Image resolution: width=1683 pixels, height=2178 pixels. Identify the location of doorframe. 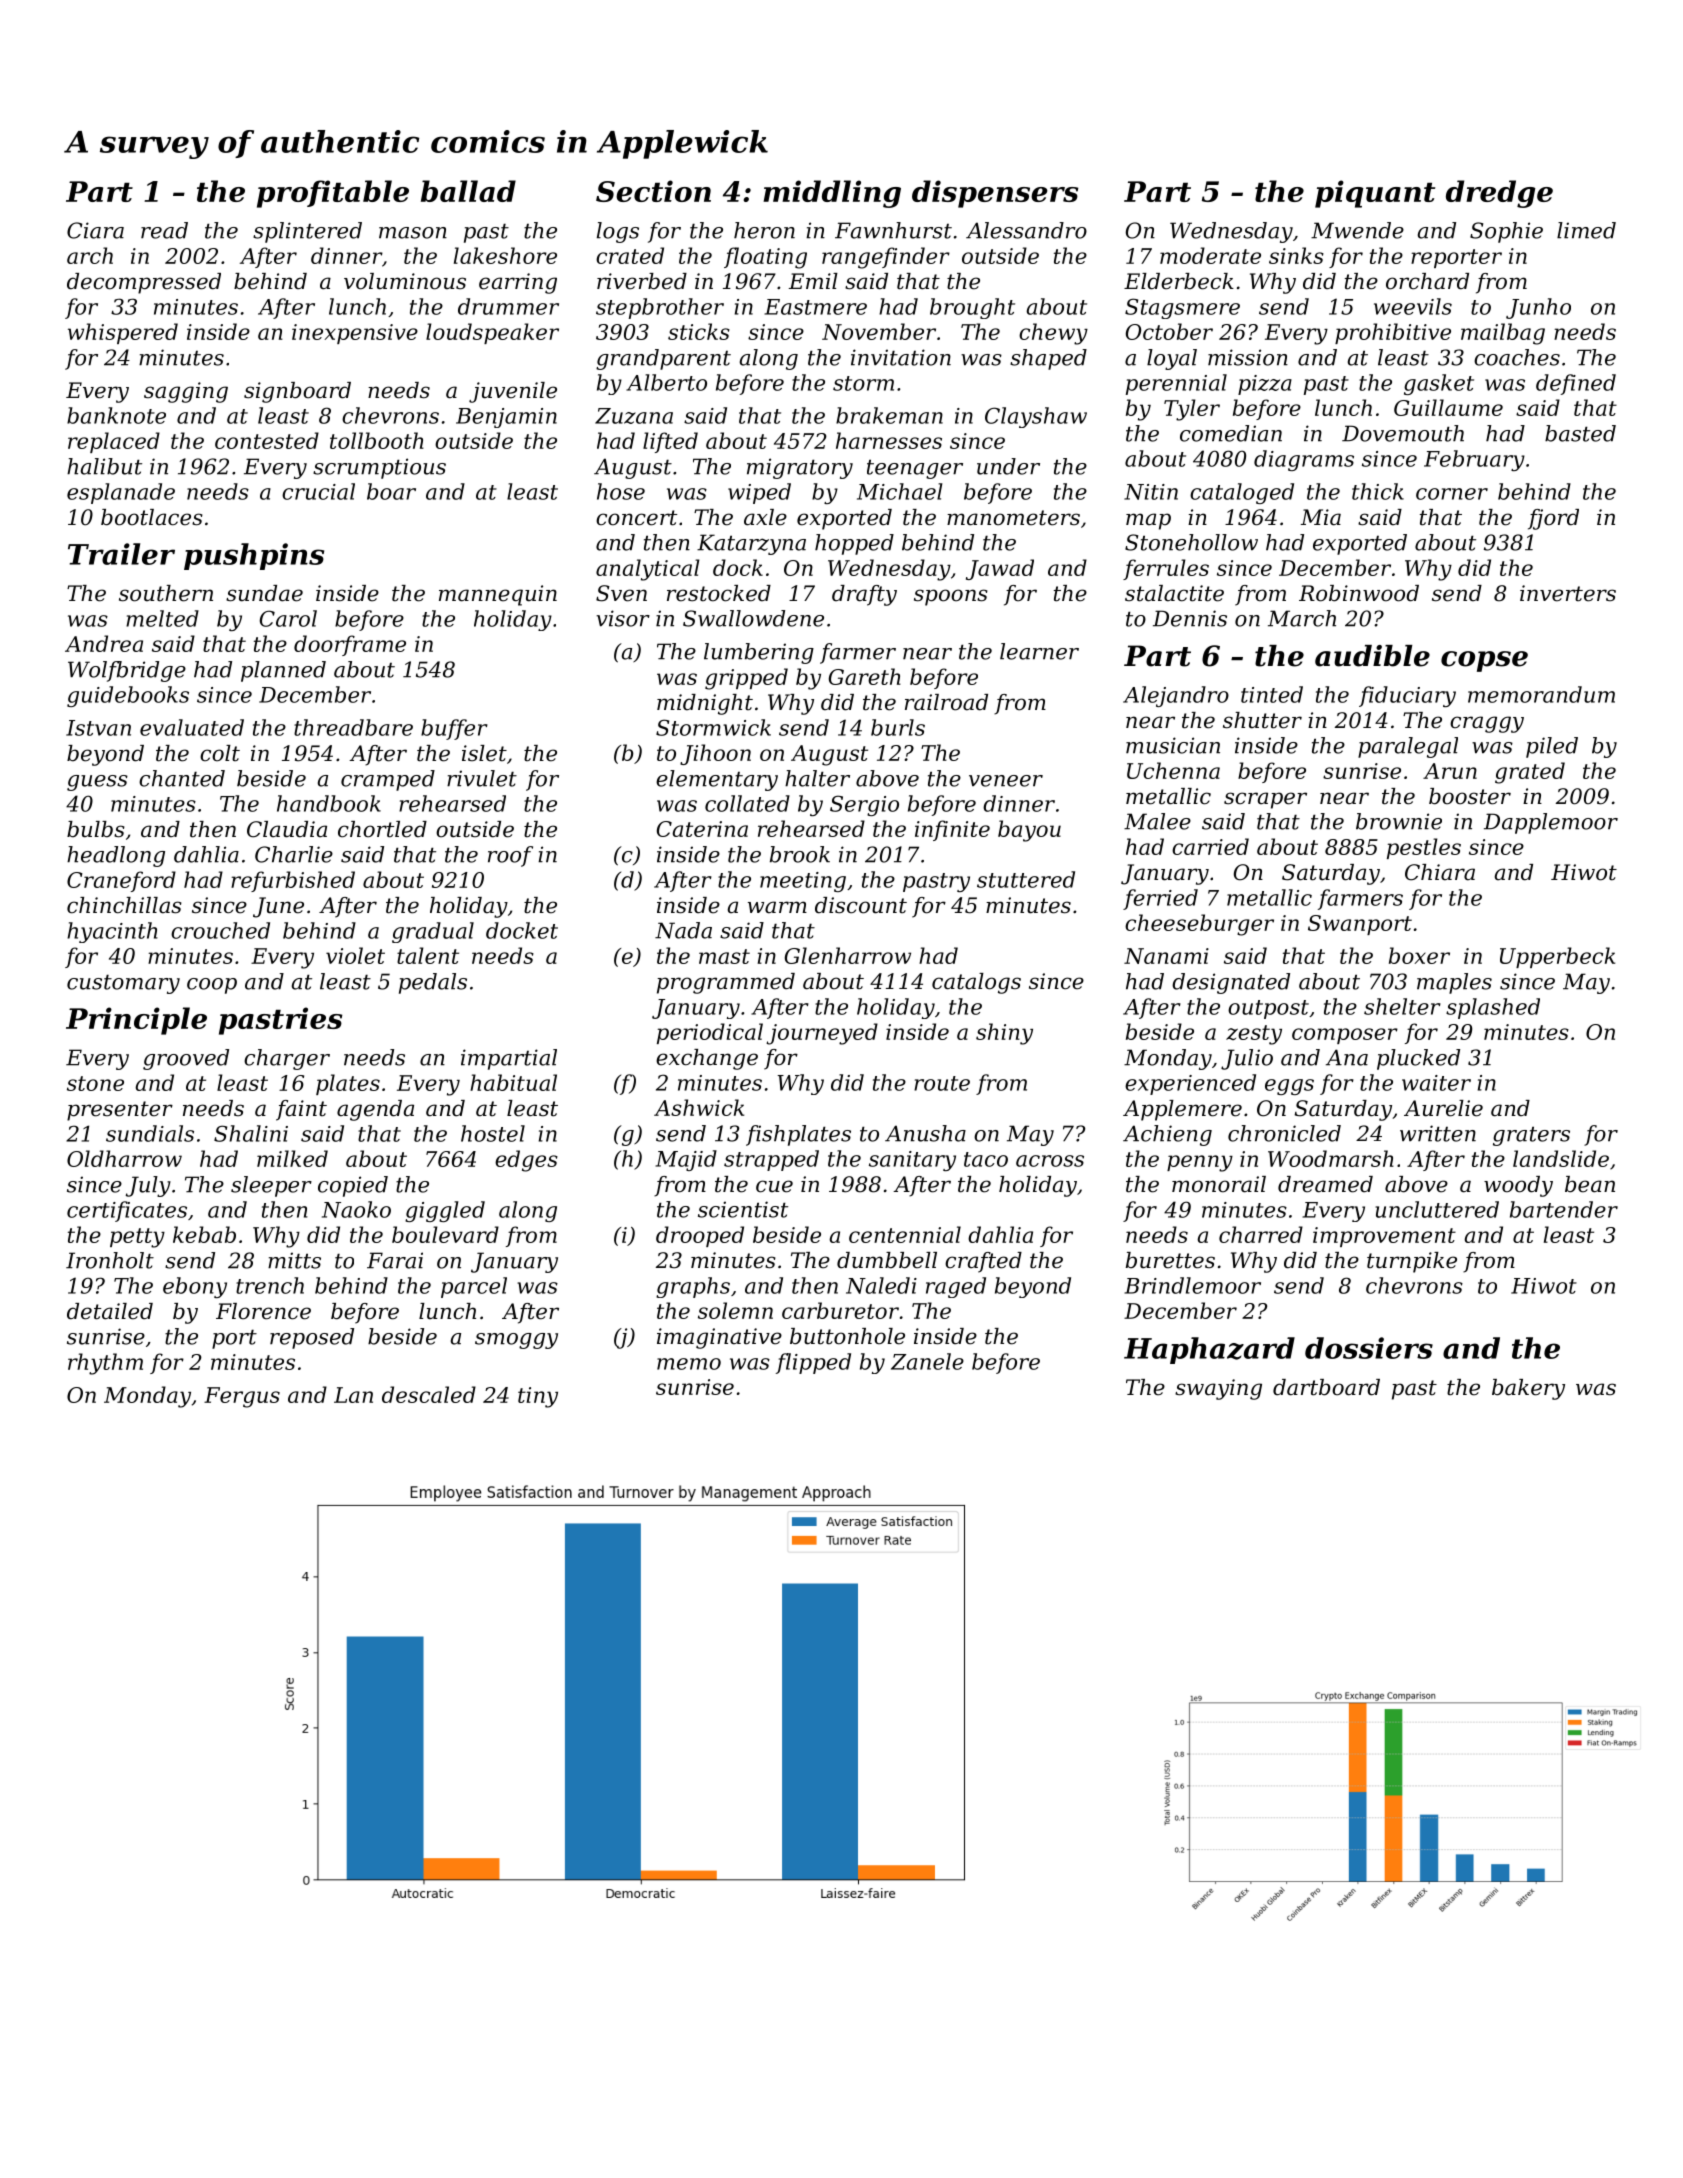
(350, 645).
